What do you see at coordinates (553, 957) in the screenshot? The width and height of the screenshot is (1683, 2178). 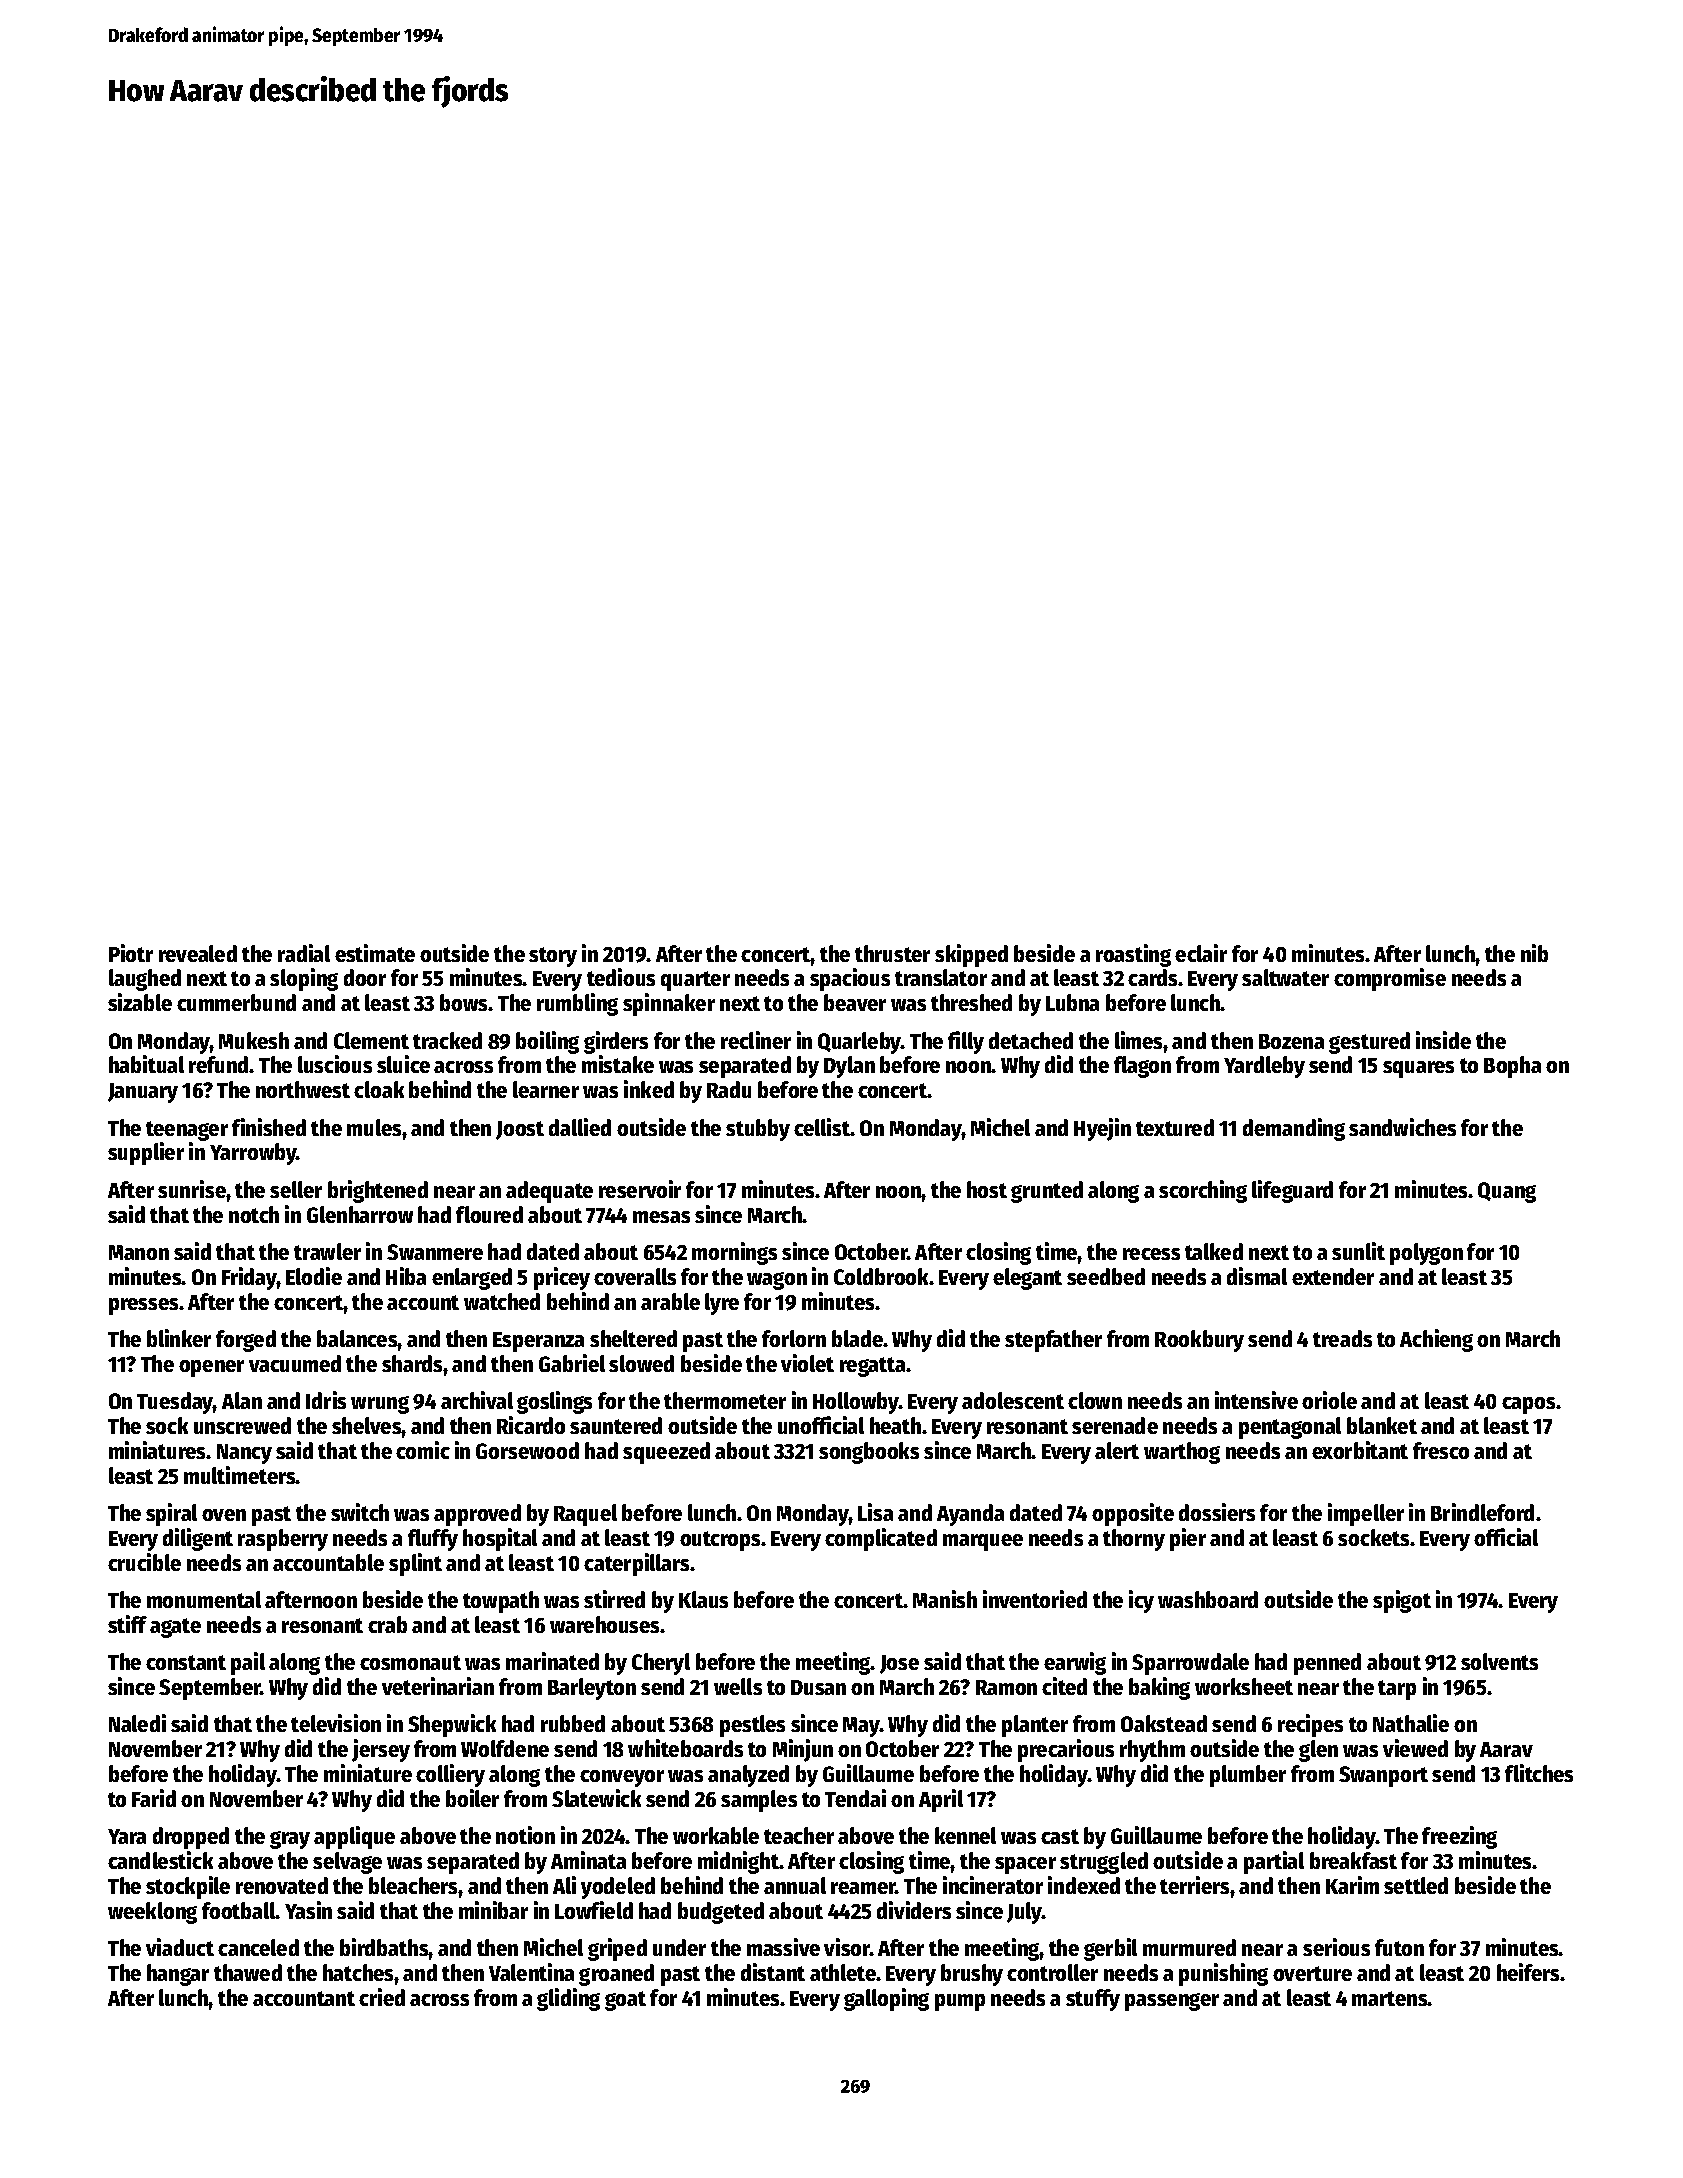 I see `story` at bounding box center [553, 957].
